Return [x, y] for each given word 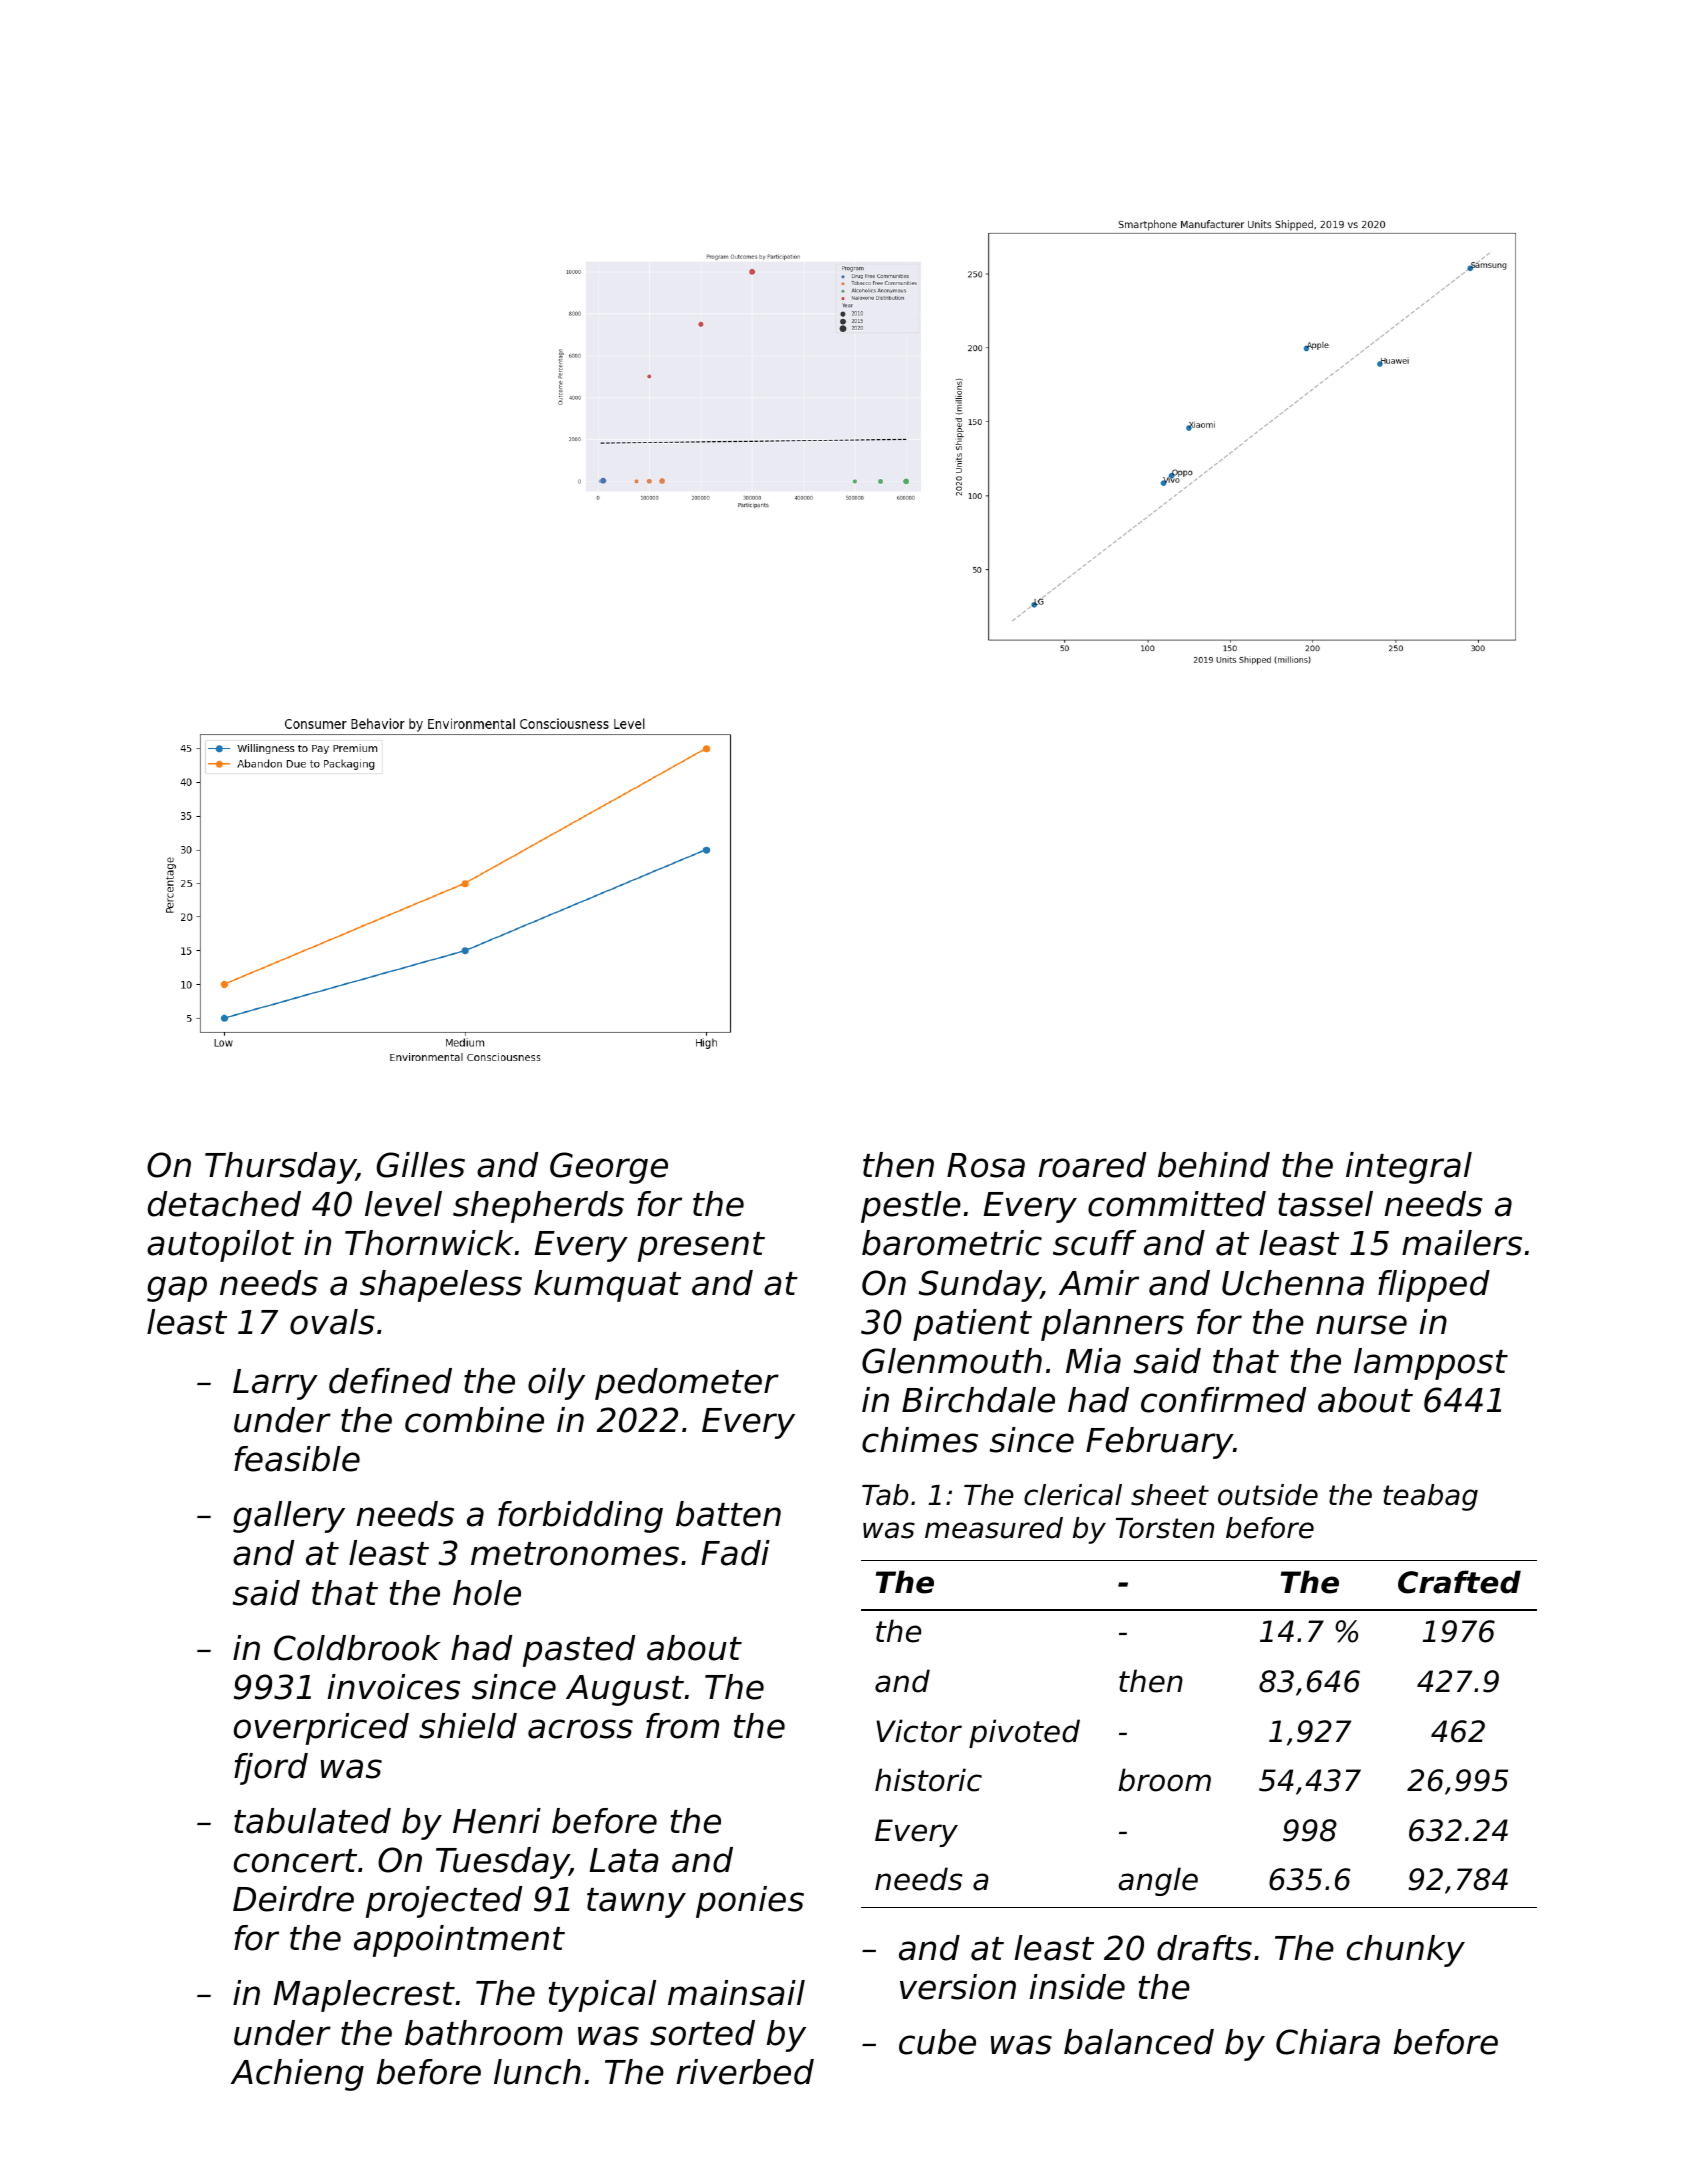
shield [468, 1726]
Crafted [1459, 1582]
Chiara [1328, 2042]
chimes [920, 1440]
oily [556, 1384]
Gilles [421, 1165]
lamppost [1431, 1364]
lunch [537, 2072]
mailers [1462, 1243]
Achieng [297, 2075]
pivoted [1024, 1733]
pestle [911, 1207]
